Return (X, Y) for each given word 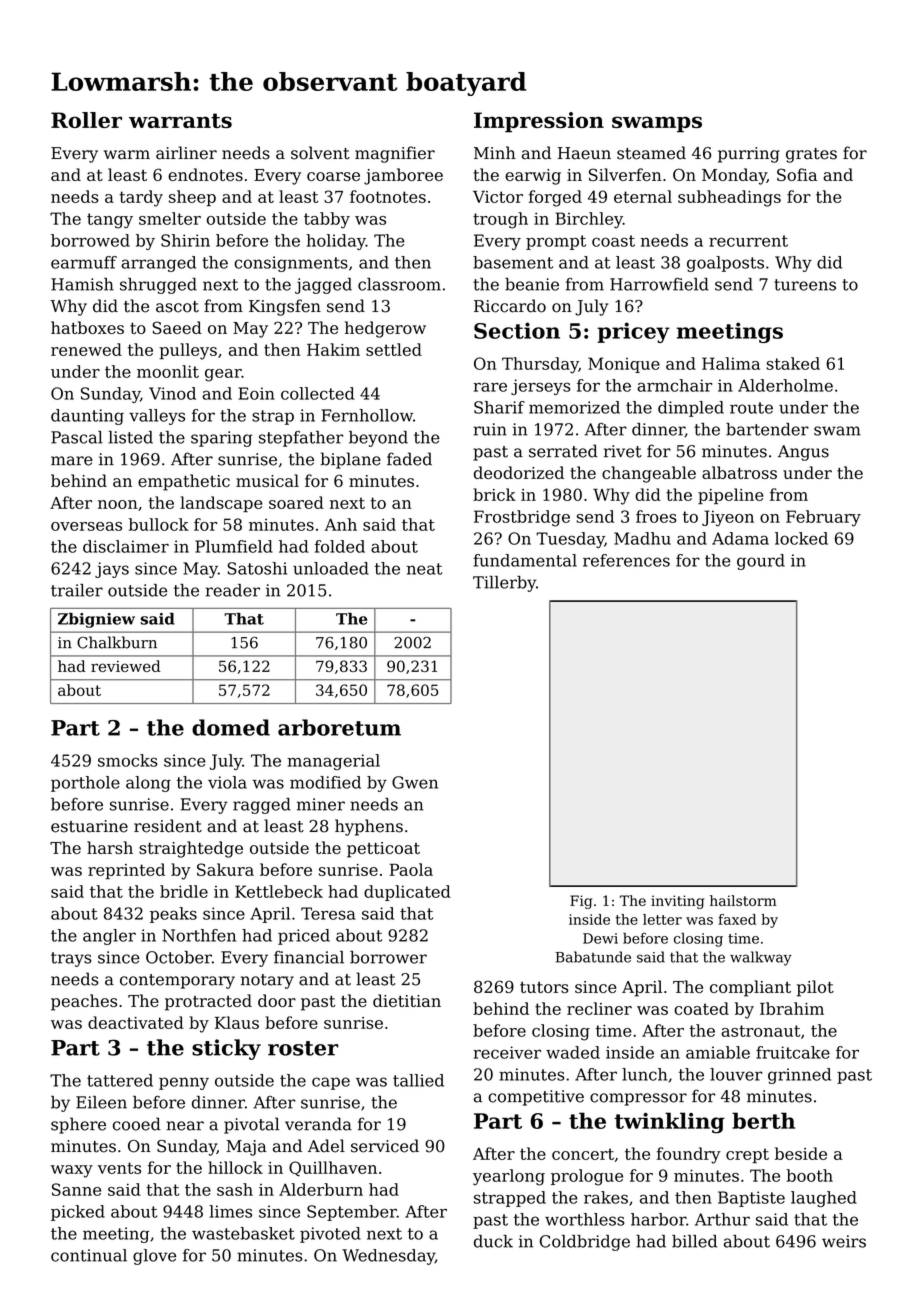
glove (154, 1257)
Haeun (584, 153)
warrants (180, 120)
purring (749, 155)
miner (321, 804)
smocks (128, 760)
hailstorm (743, 900)
